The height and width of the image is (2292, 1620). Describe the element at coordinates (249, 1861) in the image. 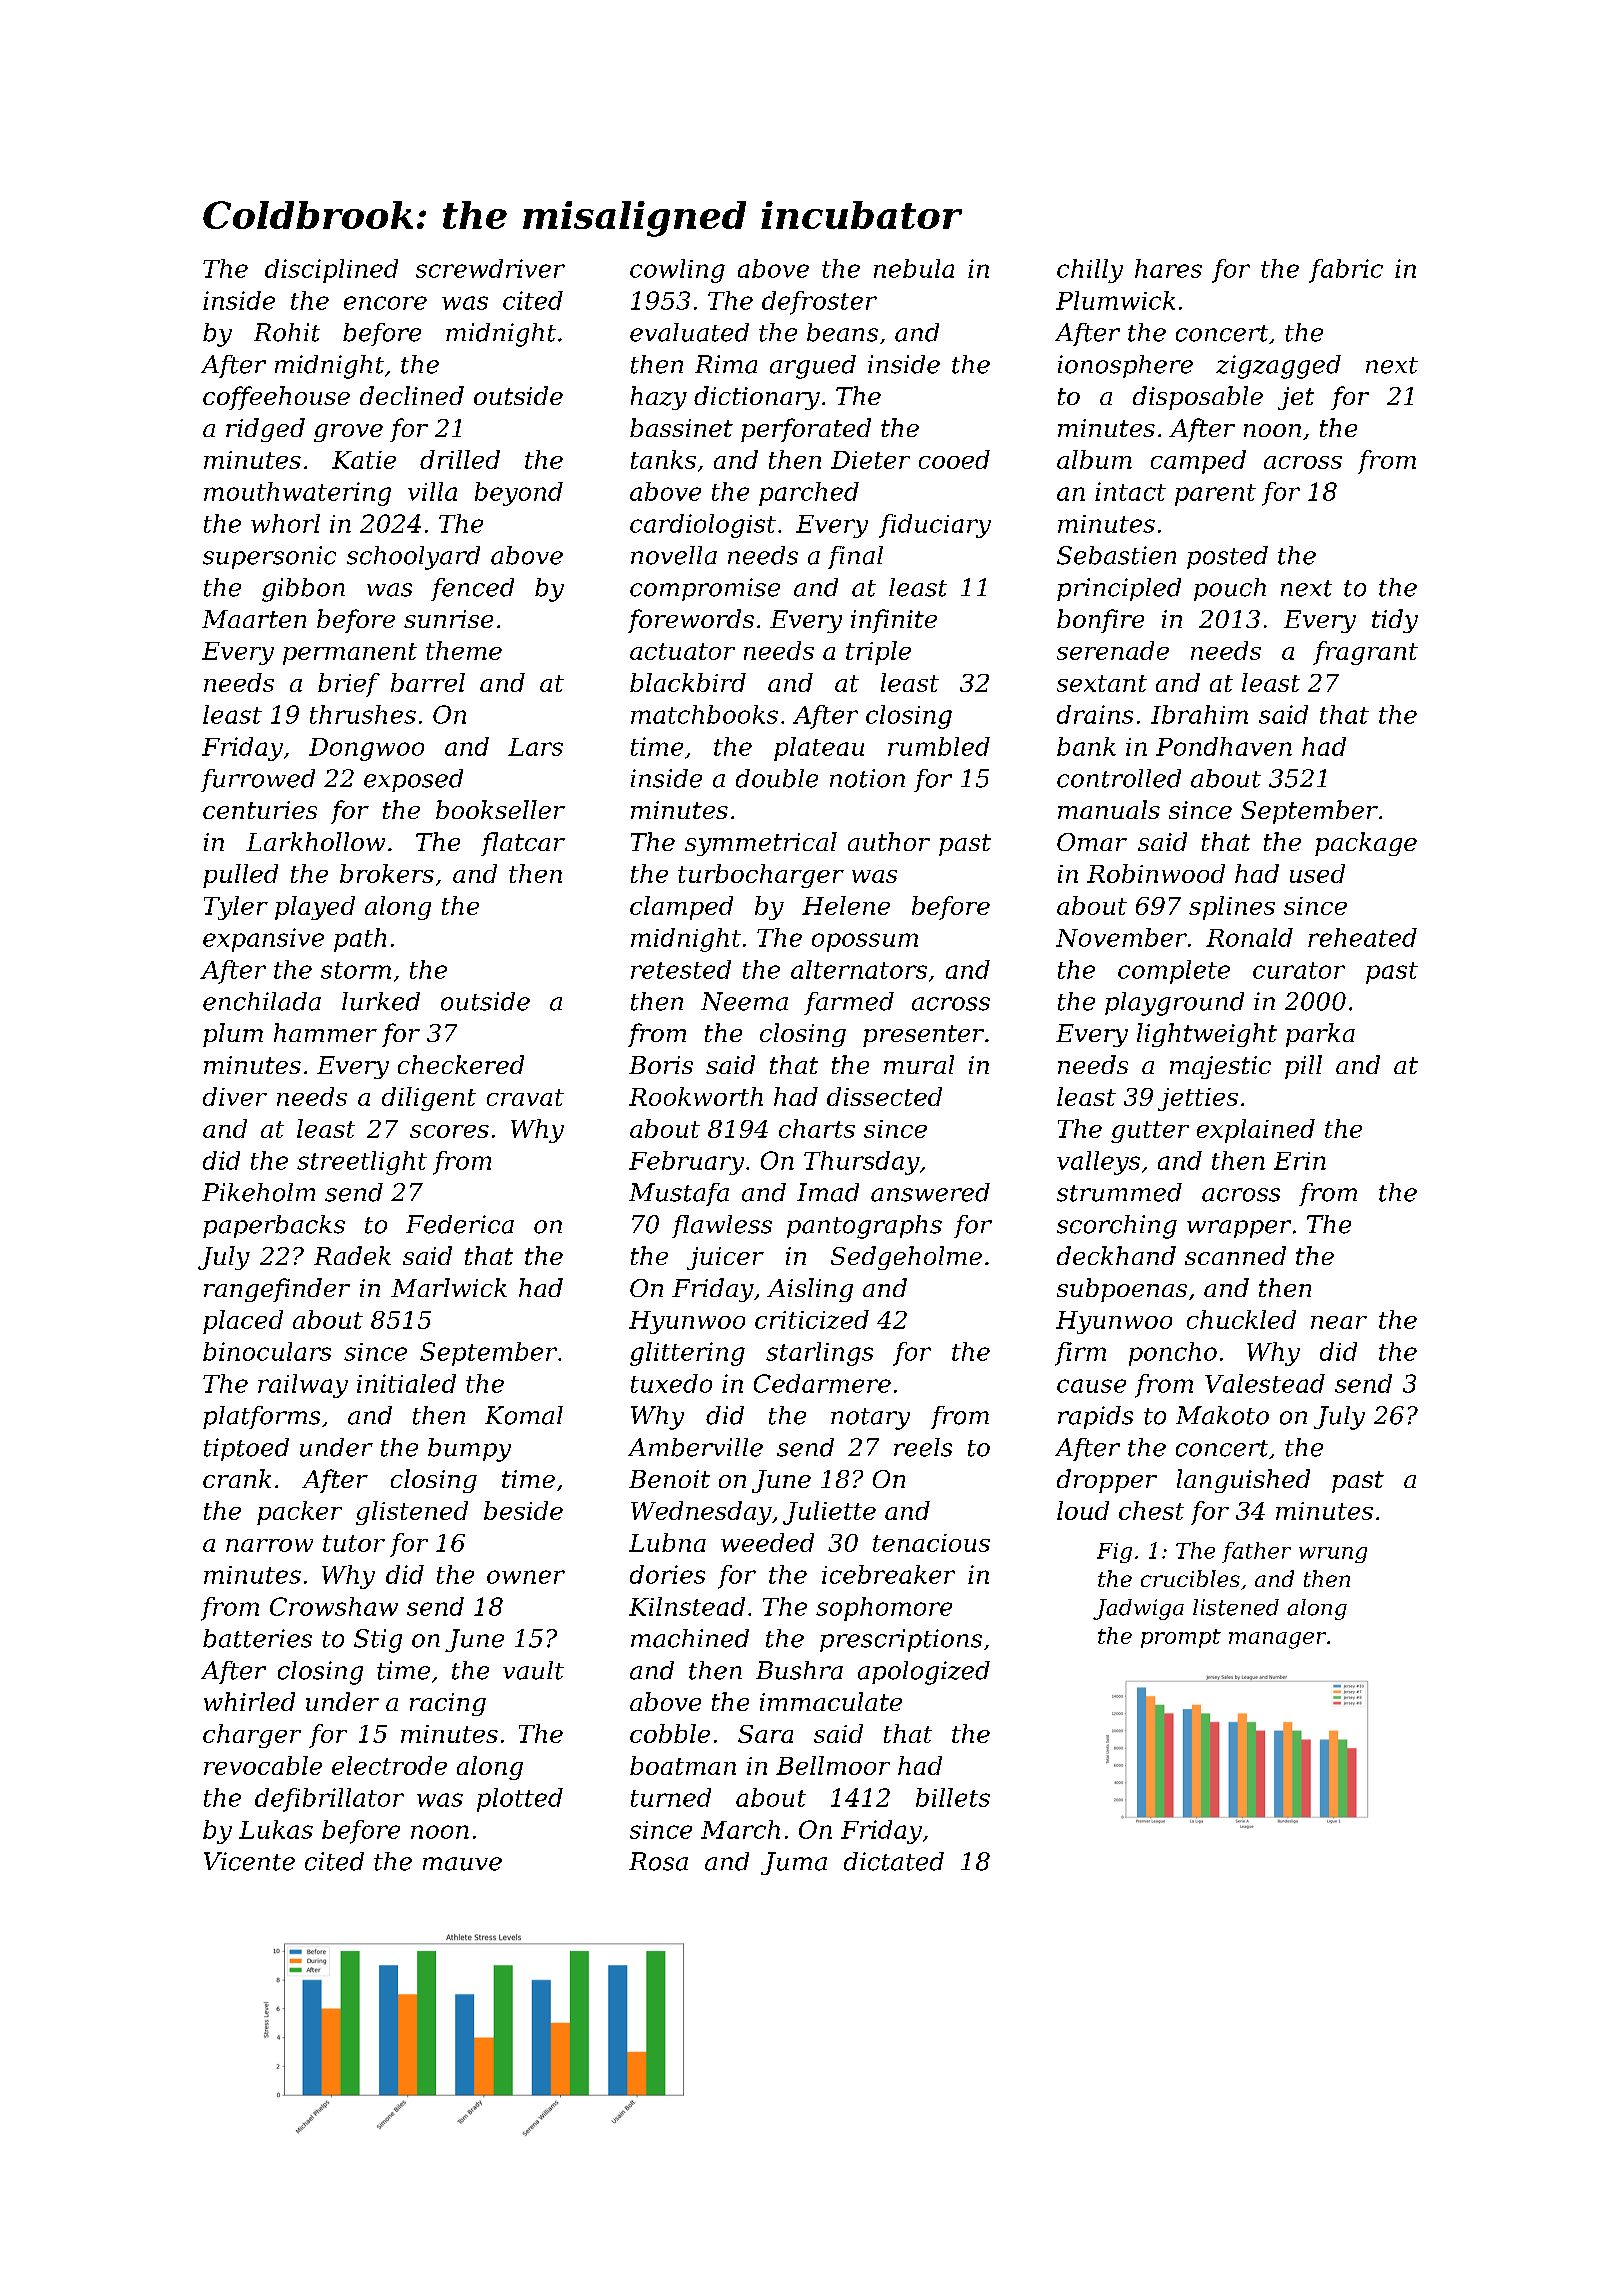

I see `Vicente` at that location.
